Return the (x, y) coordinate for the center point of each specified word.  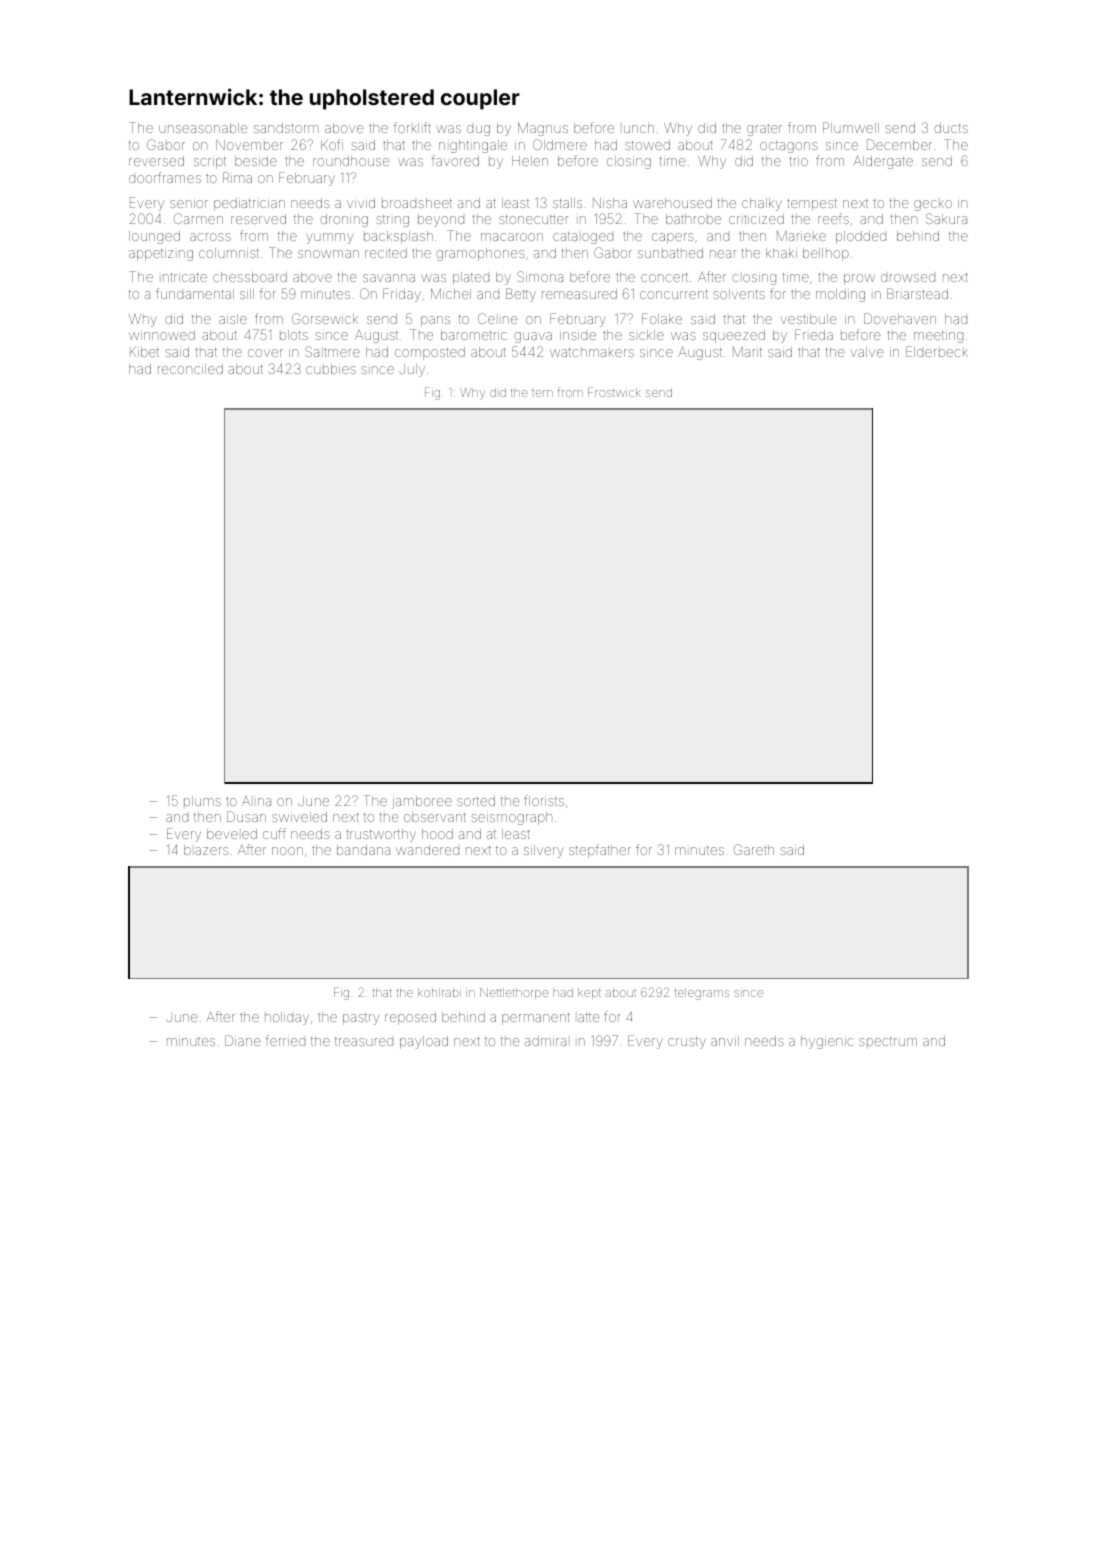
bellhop (826, 254)
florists (544, 800)
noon (287, 851)
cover (265, 353)
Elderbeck (937, 351)
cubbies (331, 369)
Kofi (332, 144)
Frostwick (614, 392)
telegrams (702, 994)
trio (798, 161)
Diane (243, 1040)
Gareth (754, 849)
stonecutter (533, 219)
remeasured (579, 294)
